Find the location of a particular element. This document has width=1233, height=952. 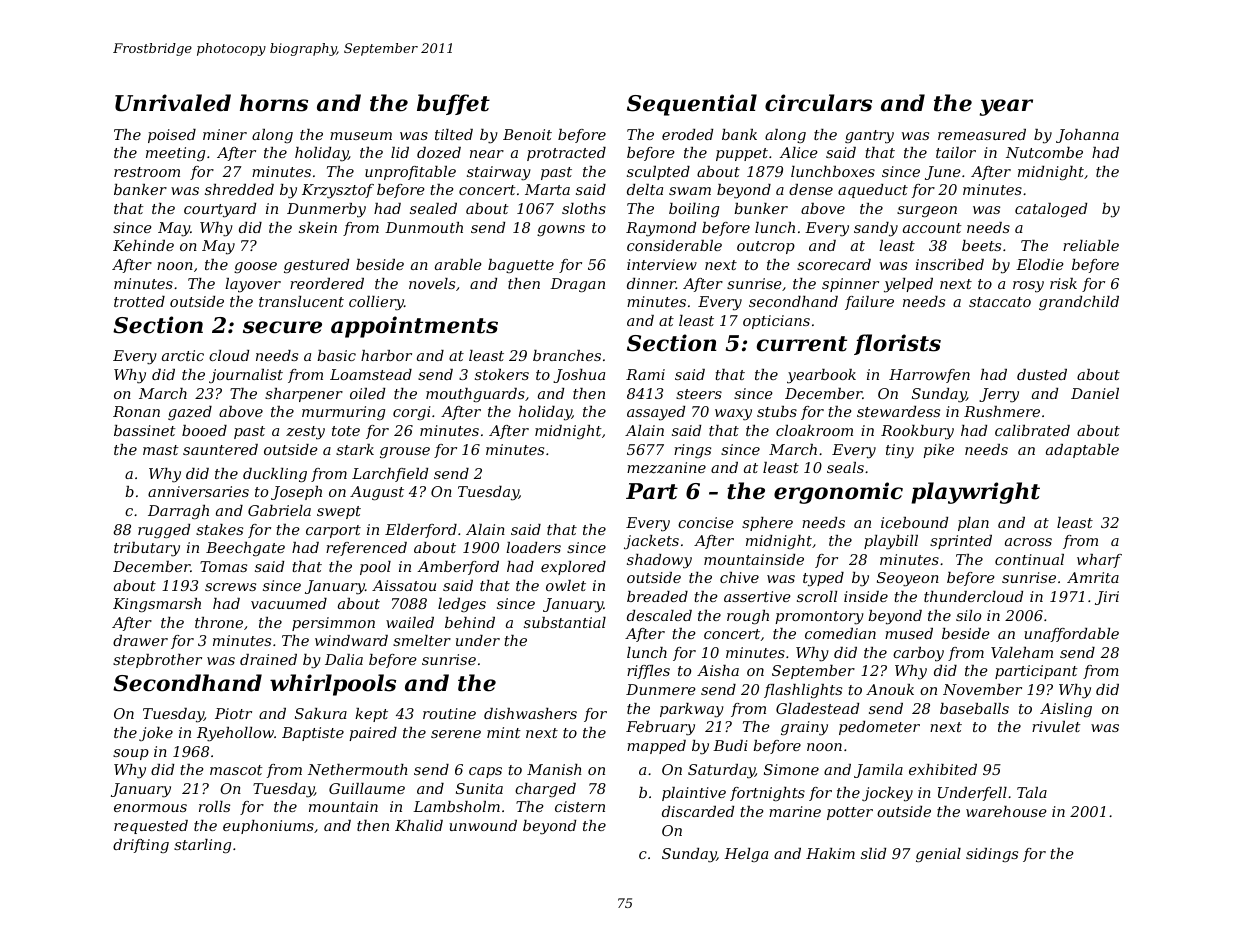

Kehinde is located at coordinates (143, 245).
